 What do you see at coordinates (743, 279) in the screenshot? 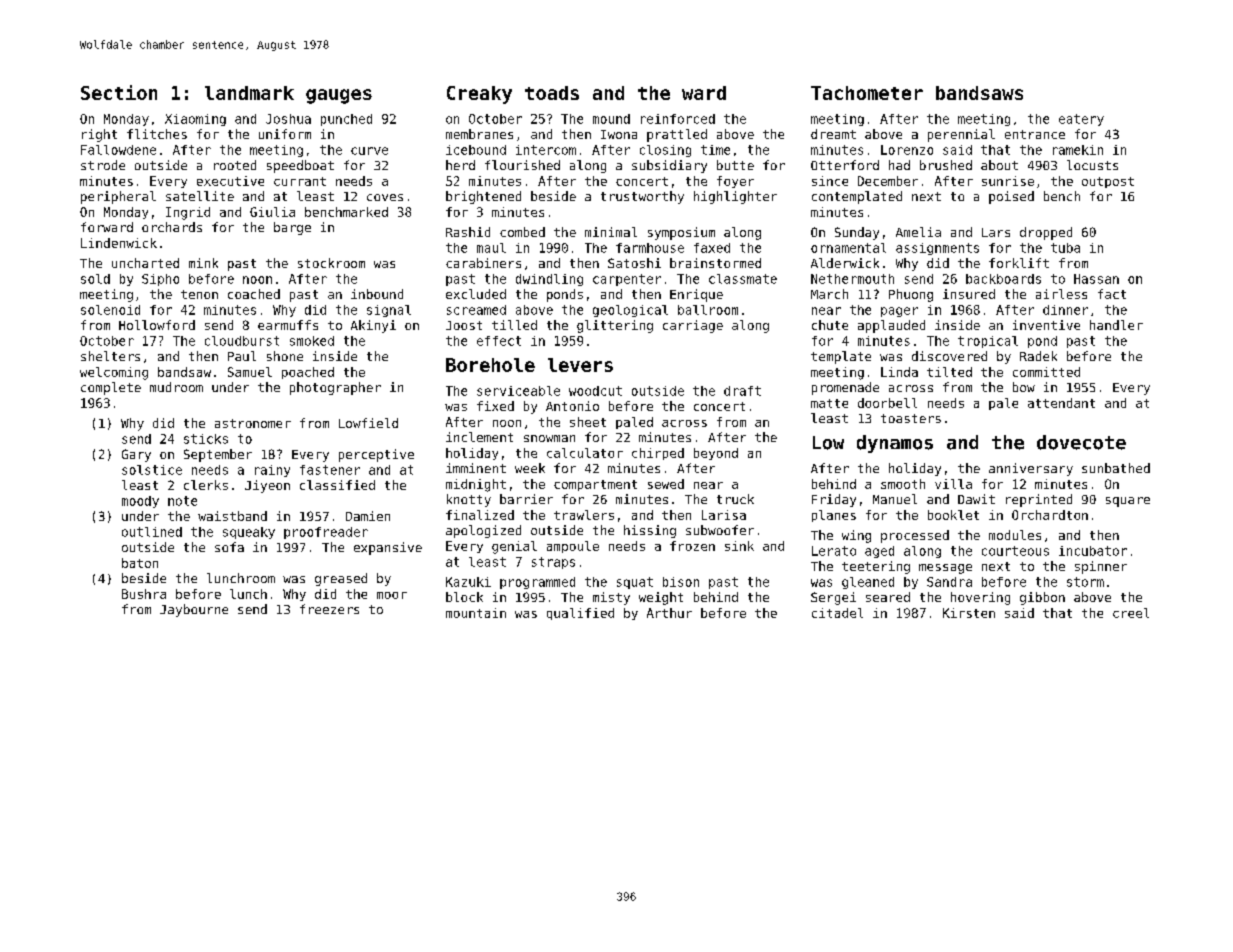
I see `classmate` at bounding box center [743, 279].
